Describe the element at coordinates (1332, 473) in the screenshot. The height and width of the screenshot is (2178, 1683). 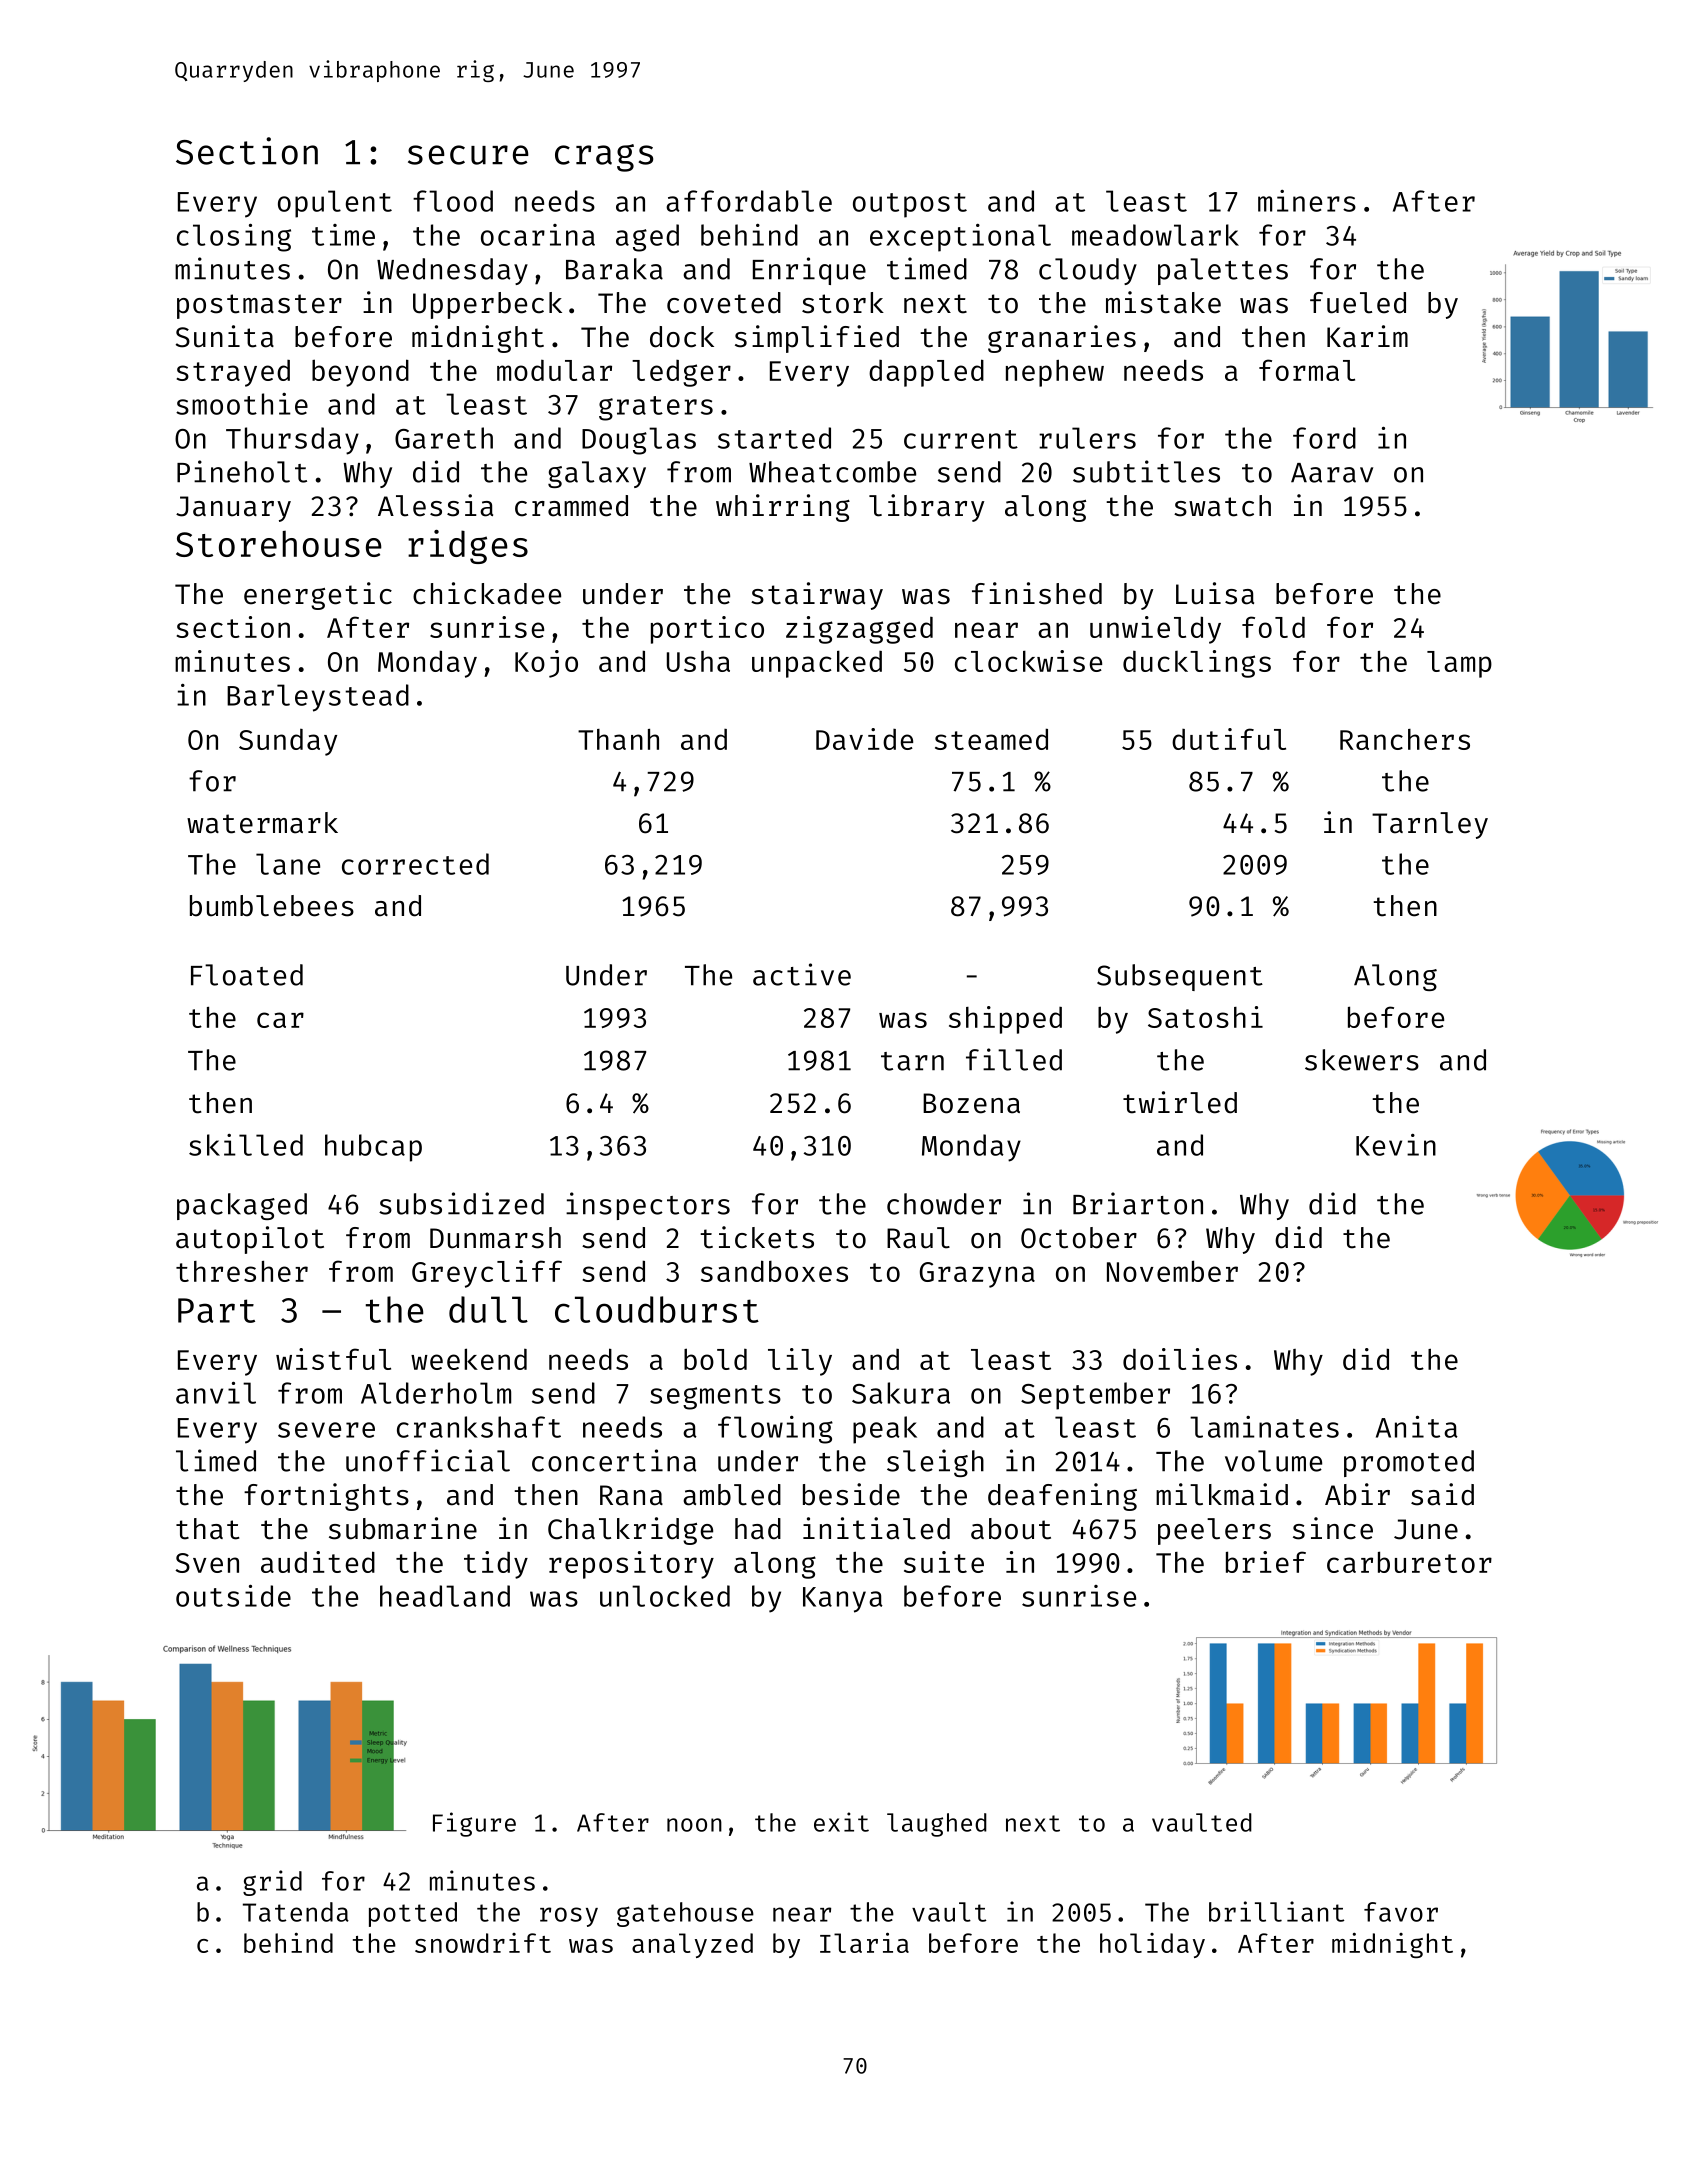
I see `Aarav` at that location.
